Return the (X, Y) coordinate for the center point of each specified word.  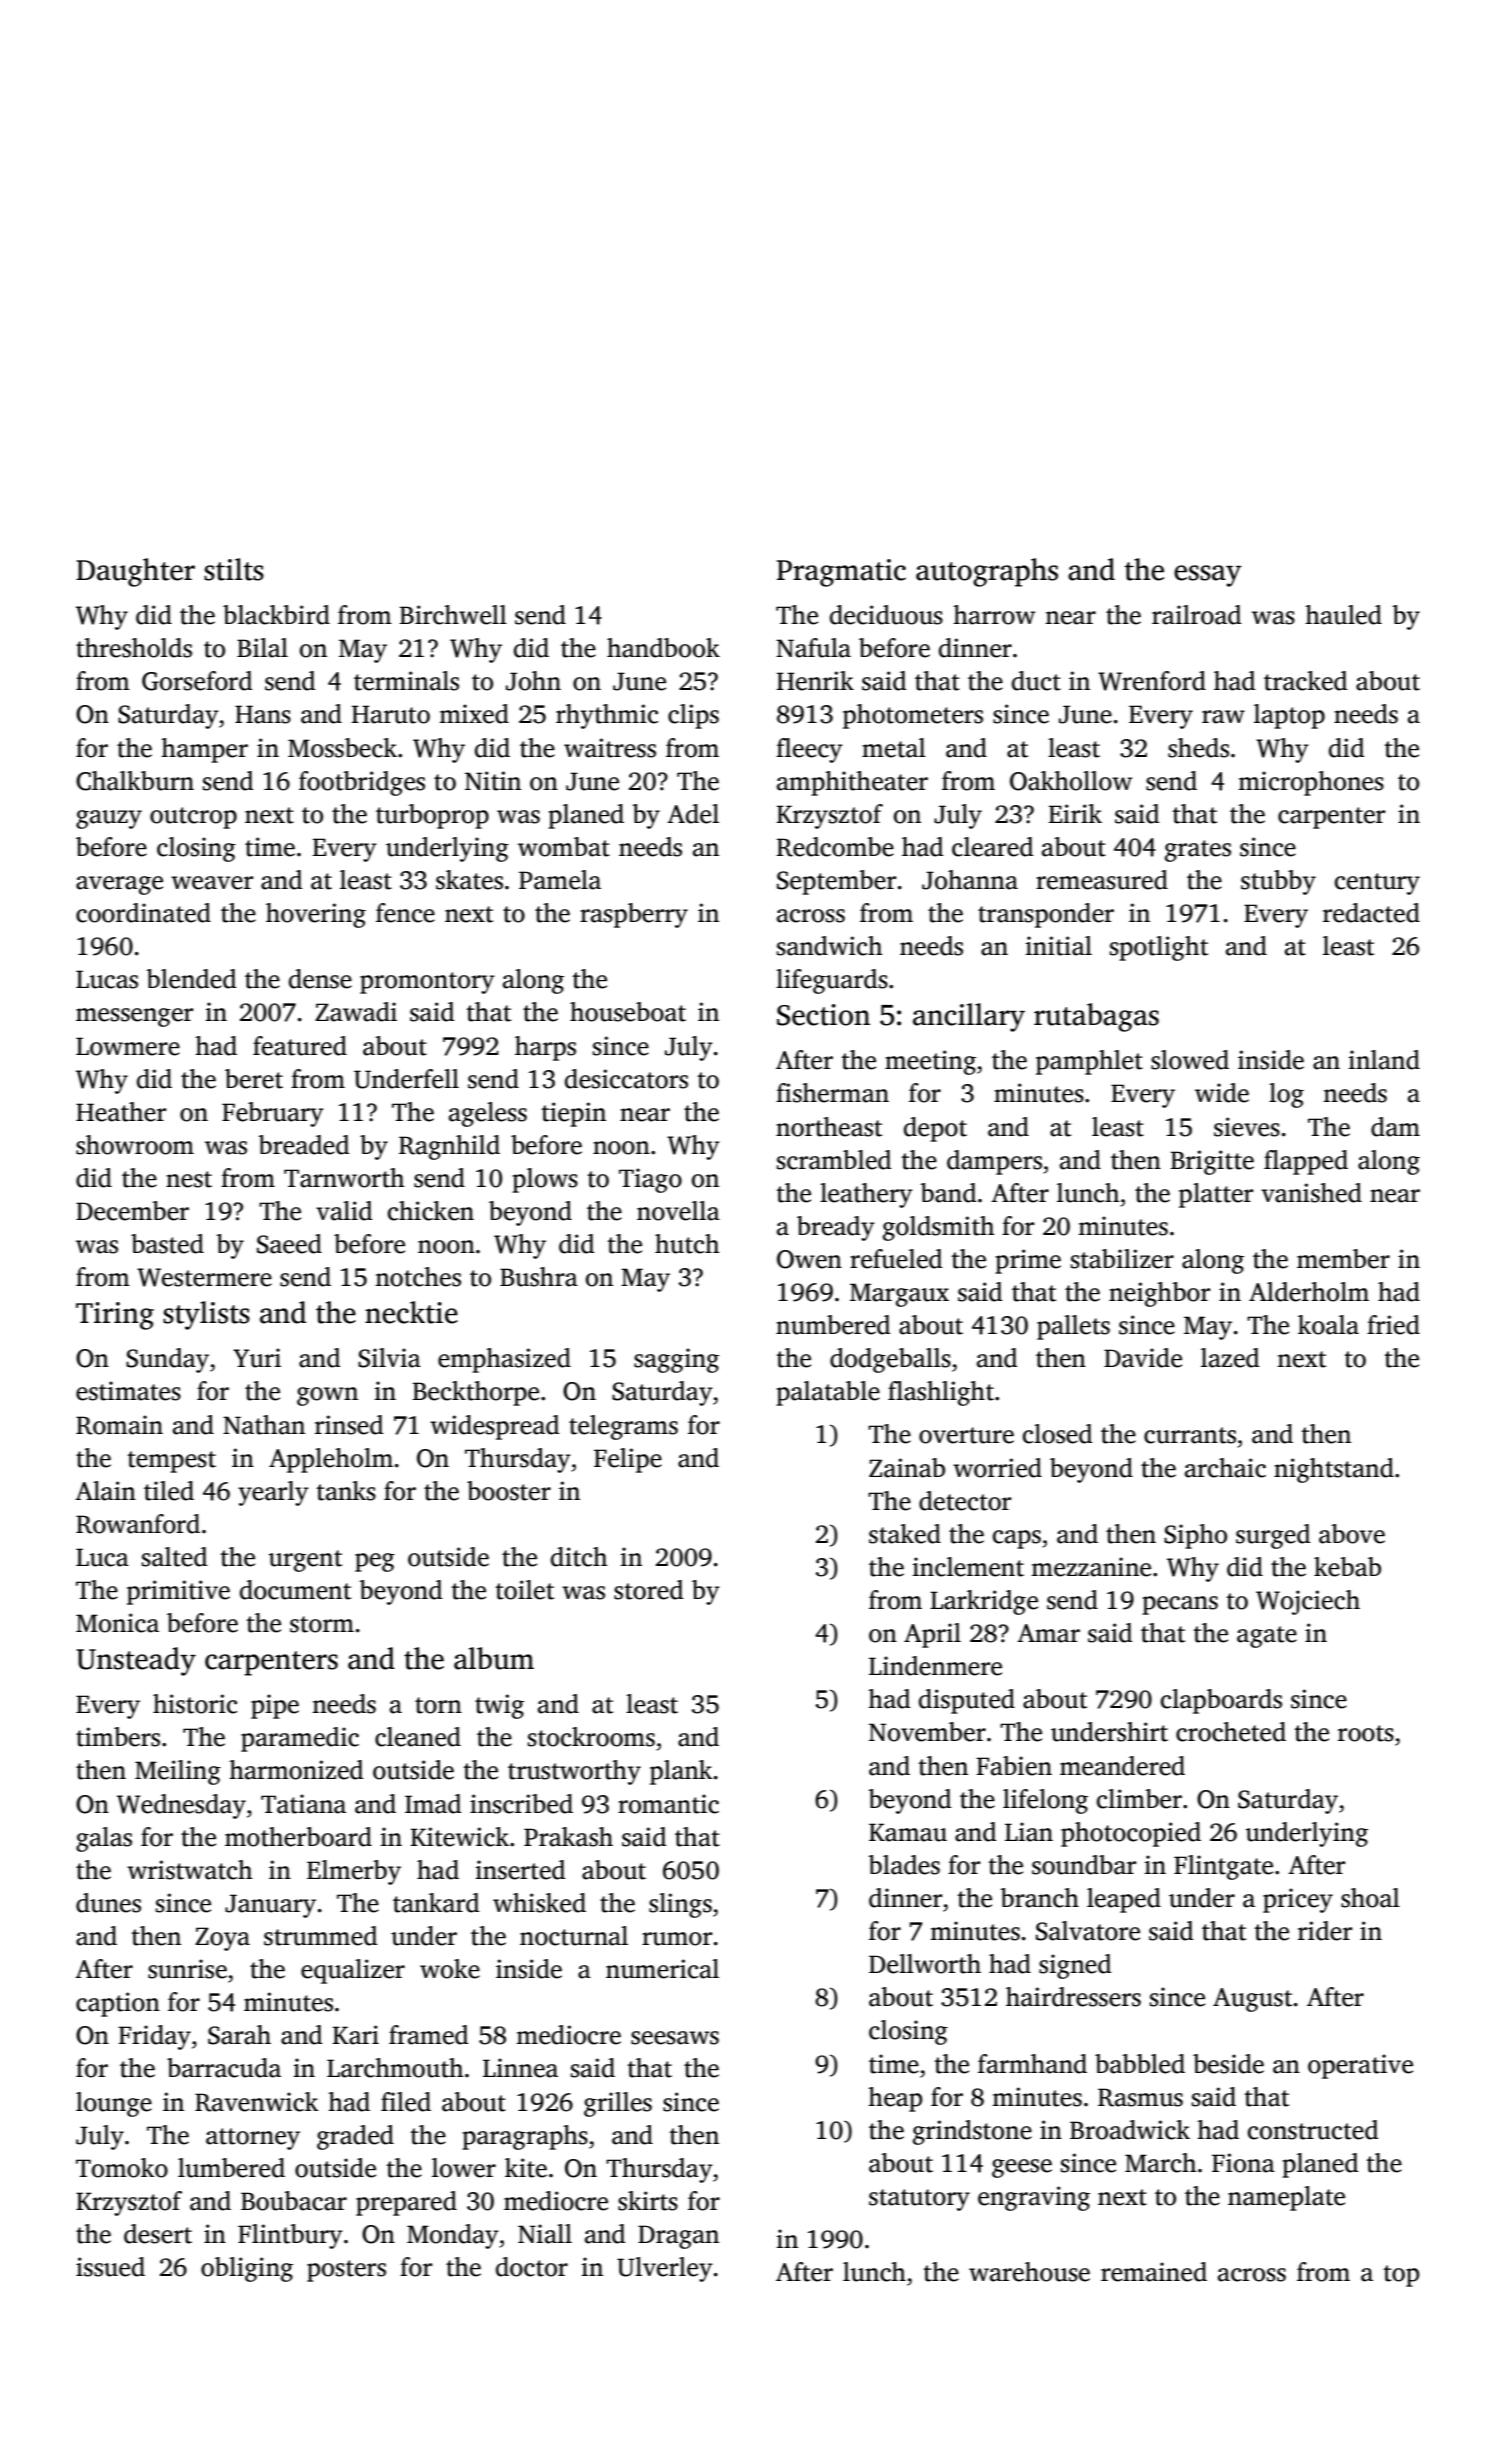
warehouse (1029, 2272)
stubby (1278, 882)
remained (1154, 2272)
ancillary (969, 1017)
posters (346, 2271)
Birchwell (453, 615)
